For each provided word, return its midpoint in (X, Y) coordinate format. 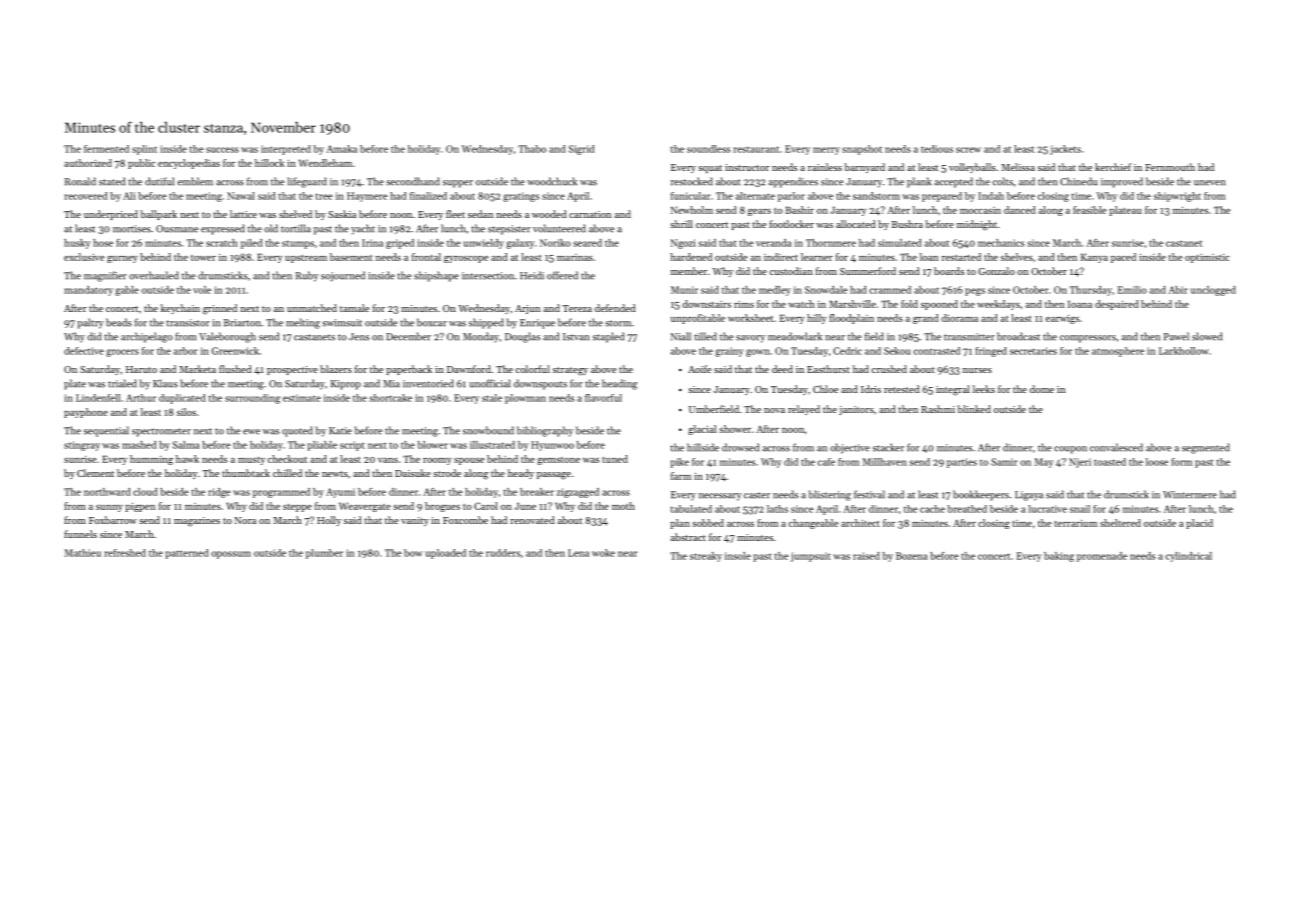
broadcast (1018, 336)
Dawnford (469, 369)
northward (107, 492)
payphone (86, 413)
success (222, 150)
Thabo (532, 149)
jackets (1065, 150)
